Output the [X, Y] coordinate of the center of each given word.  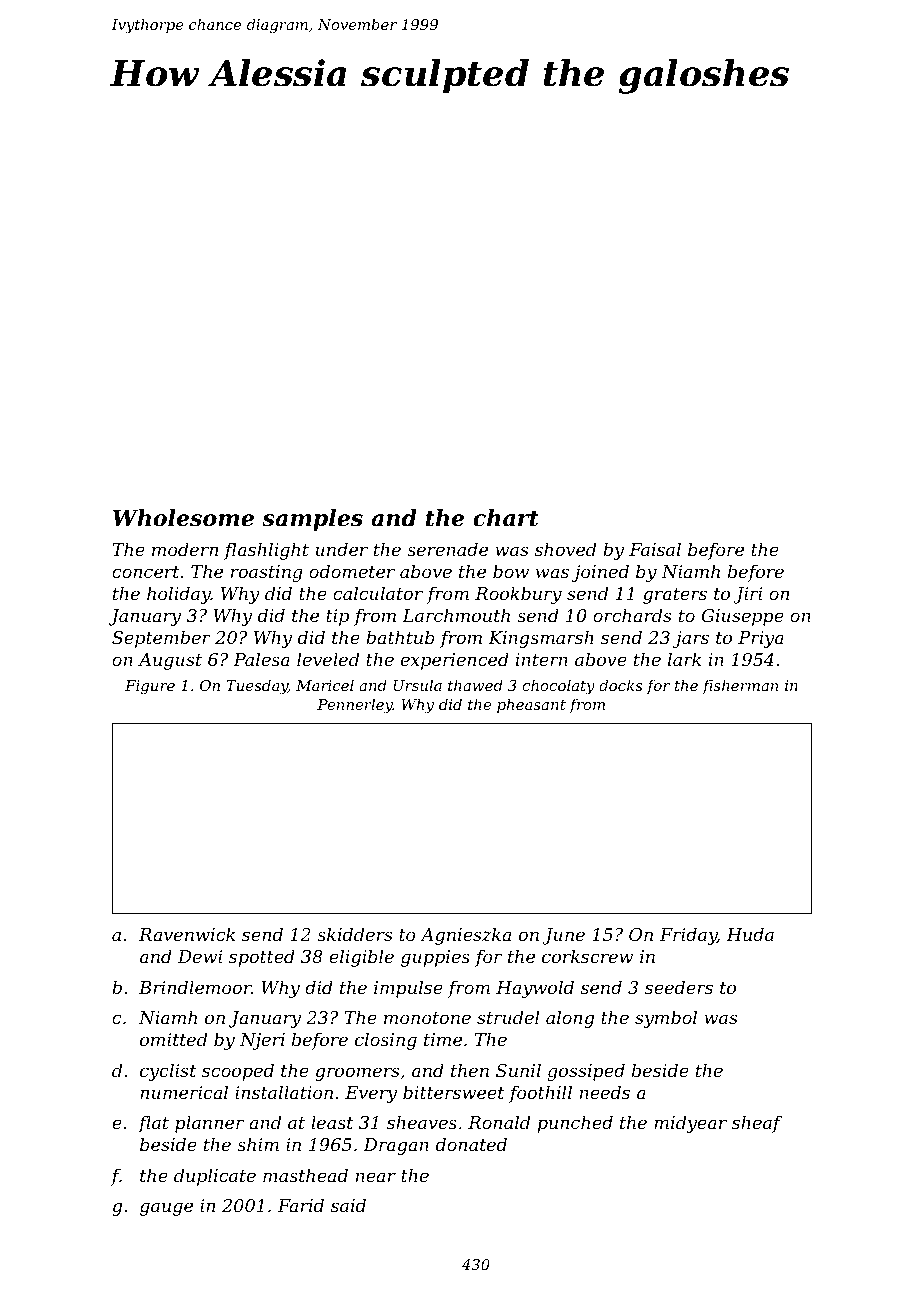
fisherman [740, 686]
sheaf [757, 1124]
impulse [408, 989]
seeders [679, 987]
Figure [150, 687]
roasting [267, 573]
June [563, 936]
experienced [455, 661]
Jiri [747, 595]
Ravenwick [187, 934]
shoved [565, 549]
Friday [688, 936]
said [348, 1205]
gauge [166, 1209]
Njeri [262, 1041]
